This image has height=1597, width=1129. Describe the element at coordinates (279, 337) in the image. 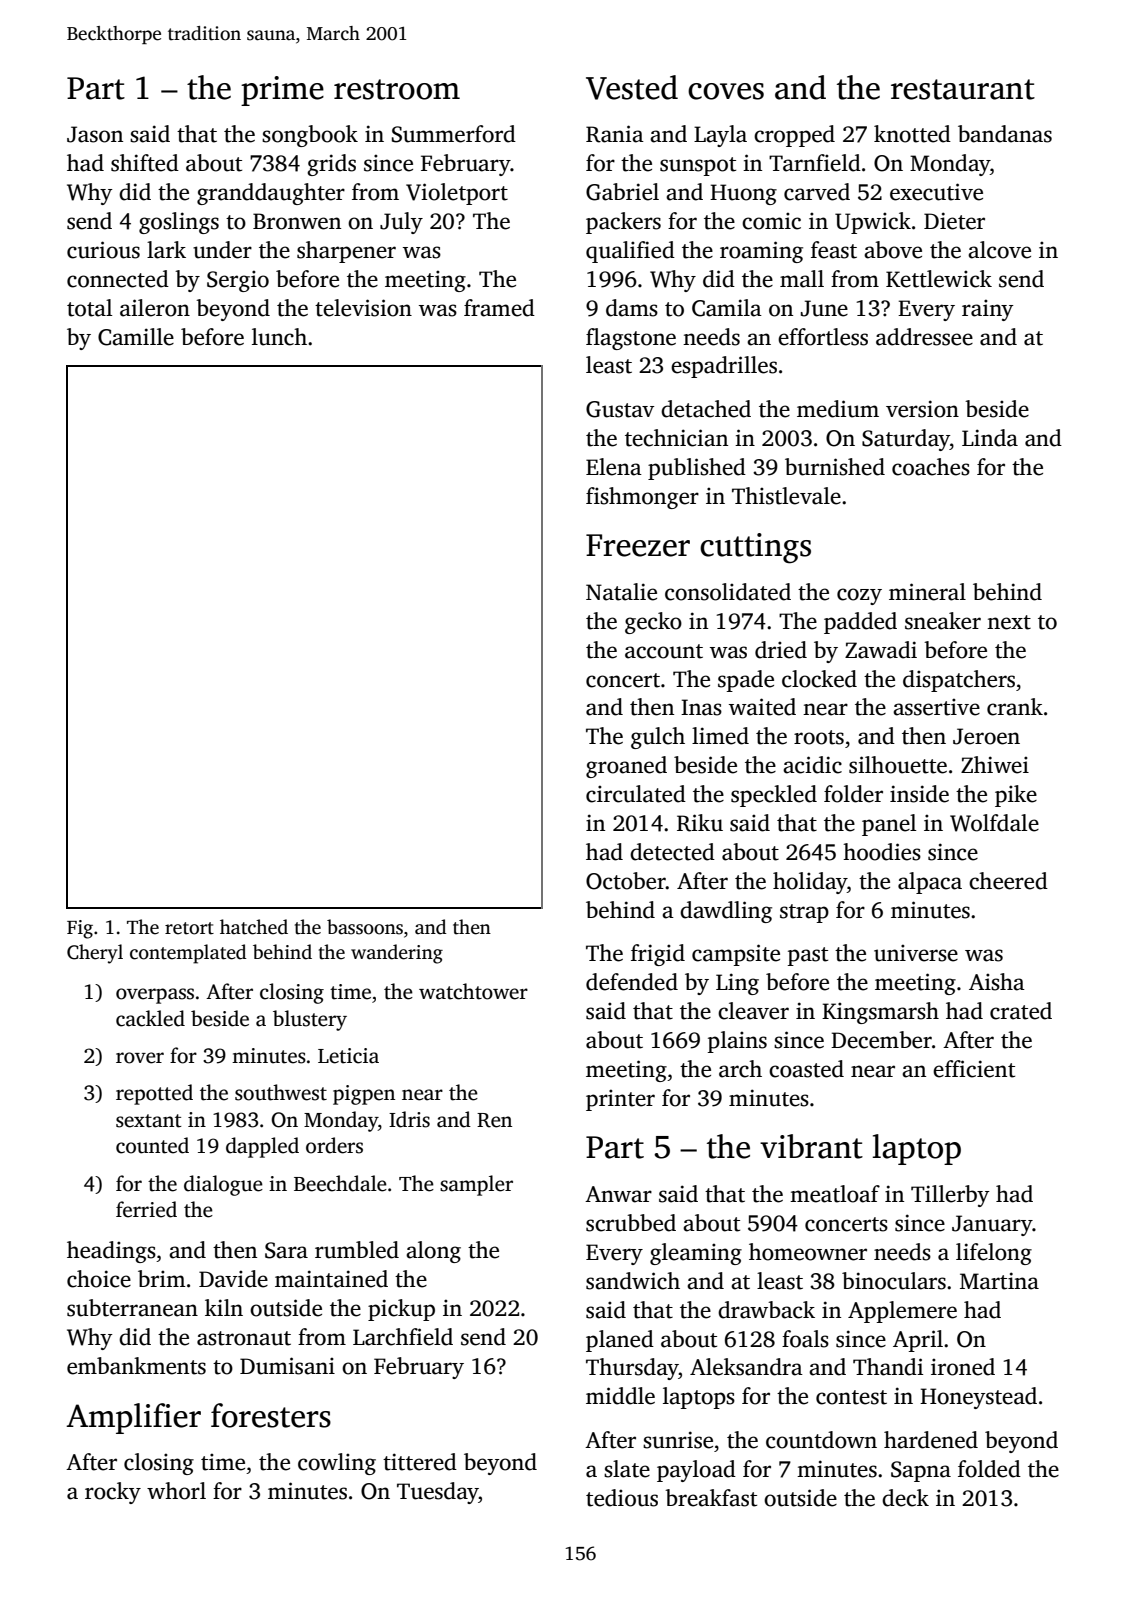

I see `lunch` at that location.
